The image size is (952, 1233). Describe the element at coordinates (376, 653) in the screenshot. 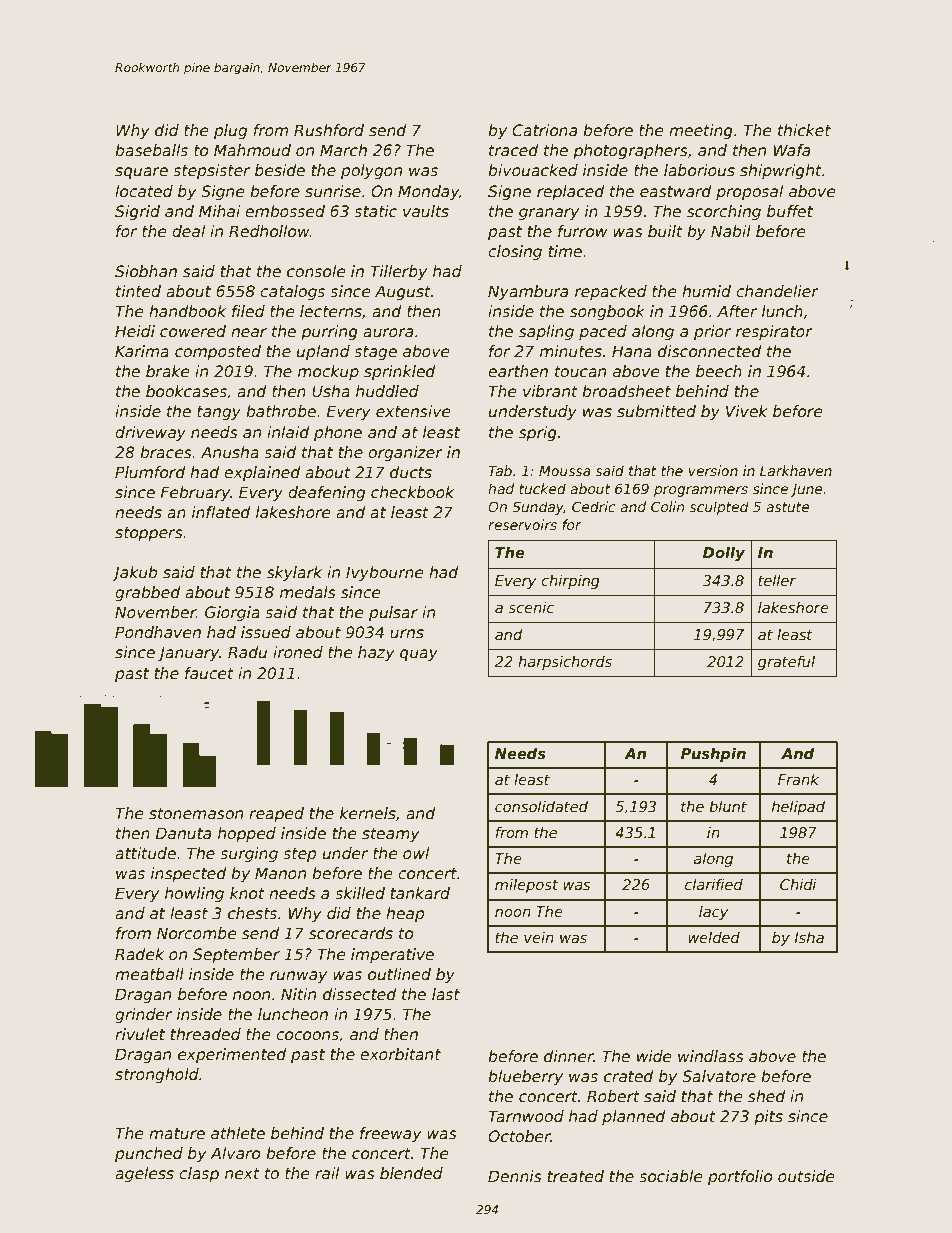

I see `hazy` at that location.
